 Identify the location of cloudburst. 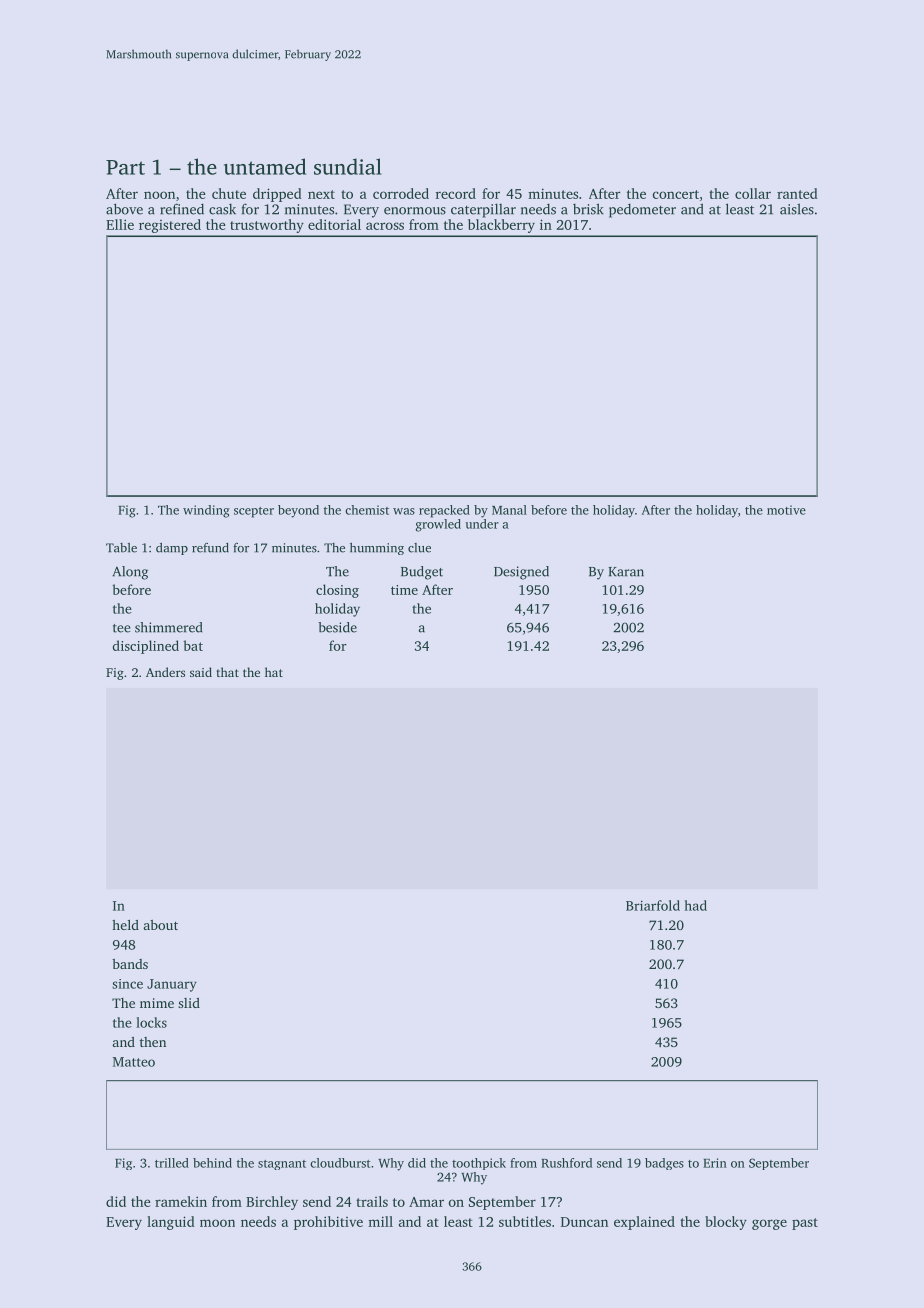
(340, 1163).
